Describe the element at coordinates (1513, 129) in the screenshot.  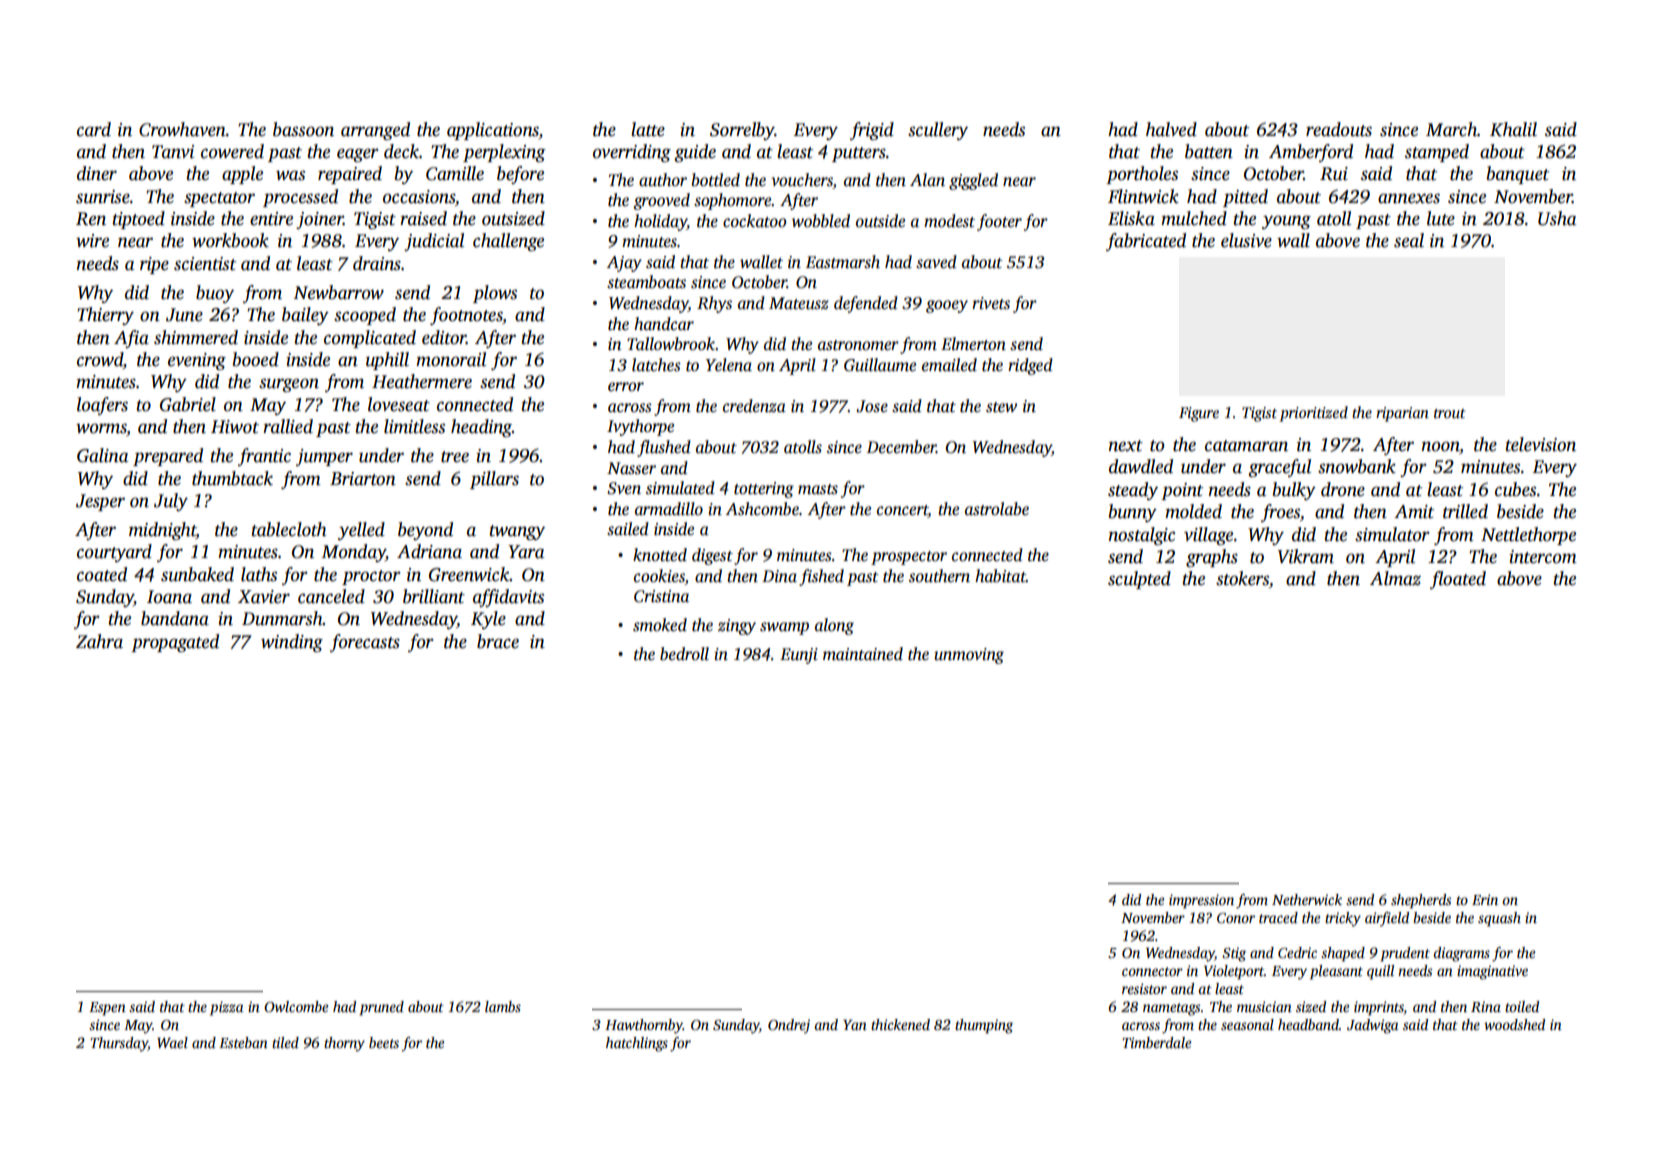
I see `Khalil` at that location.
